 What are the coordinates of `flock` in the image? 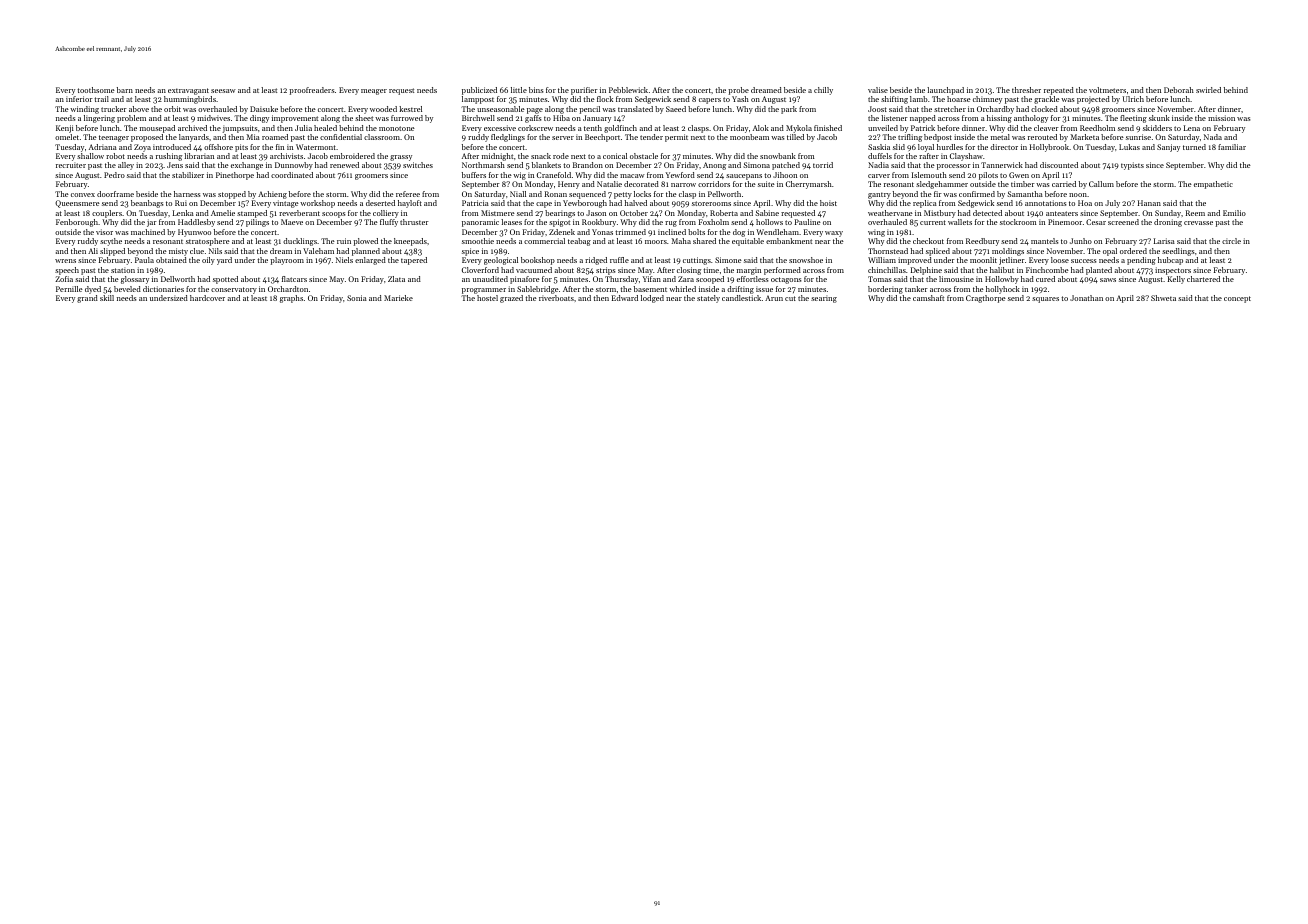 It's located at (605, 99).
